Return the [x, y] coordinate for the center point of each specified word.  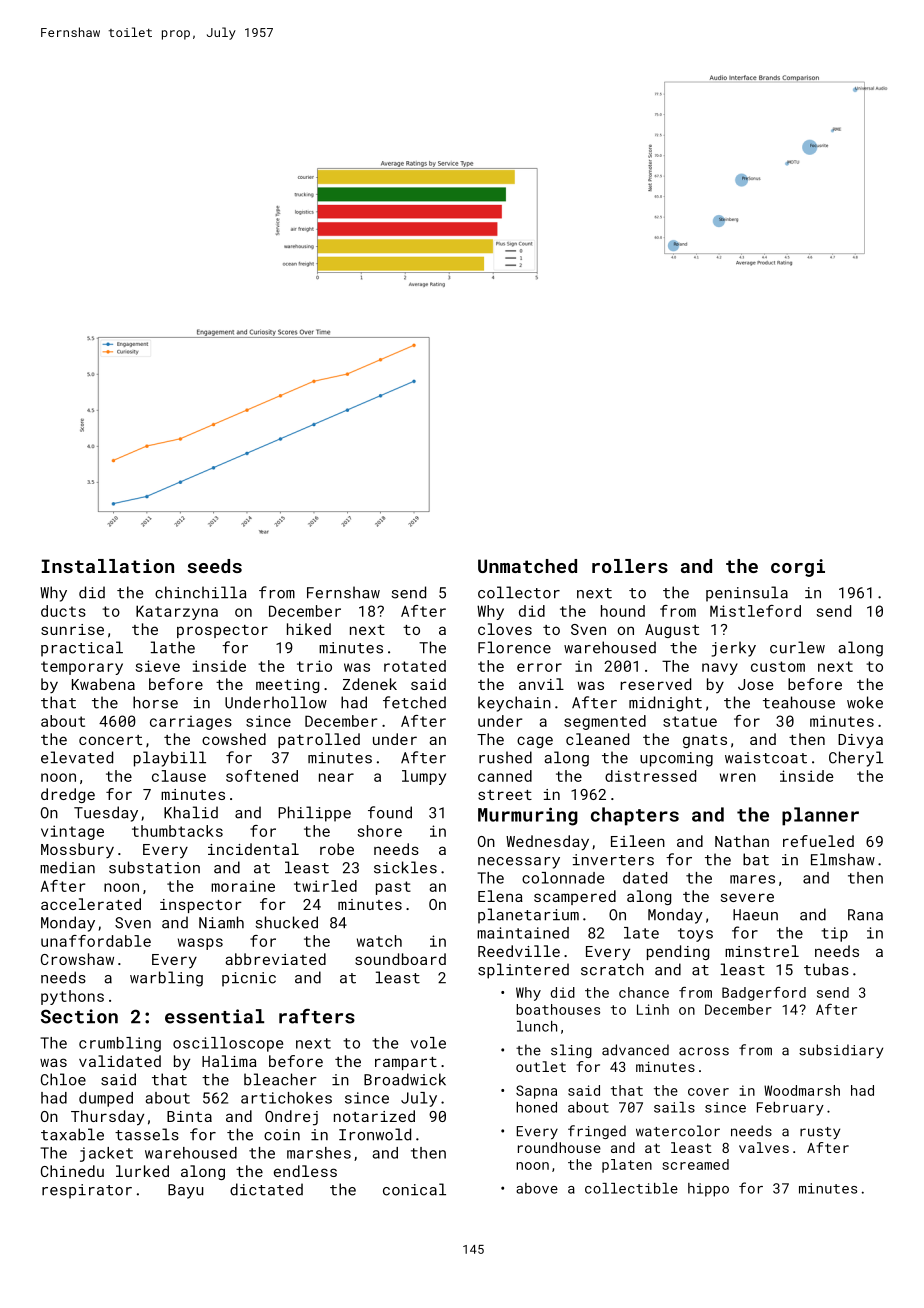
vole [428, 1043]
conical [414, 1189]
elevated [77, 757]
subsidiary [841, 1051]
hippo [708, 1190]
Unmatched [527, 566]
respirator [87, 1191]
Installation [108, 566]
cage [535, 742]
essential [214, 1016]
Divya [860, 741]
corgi [798, 568]
